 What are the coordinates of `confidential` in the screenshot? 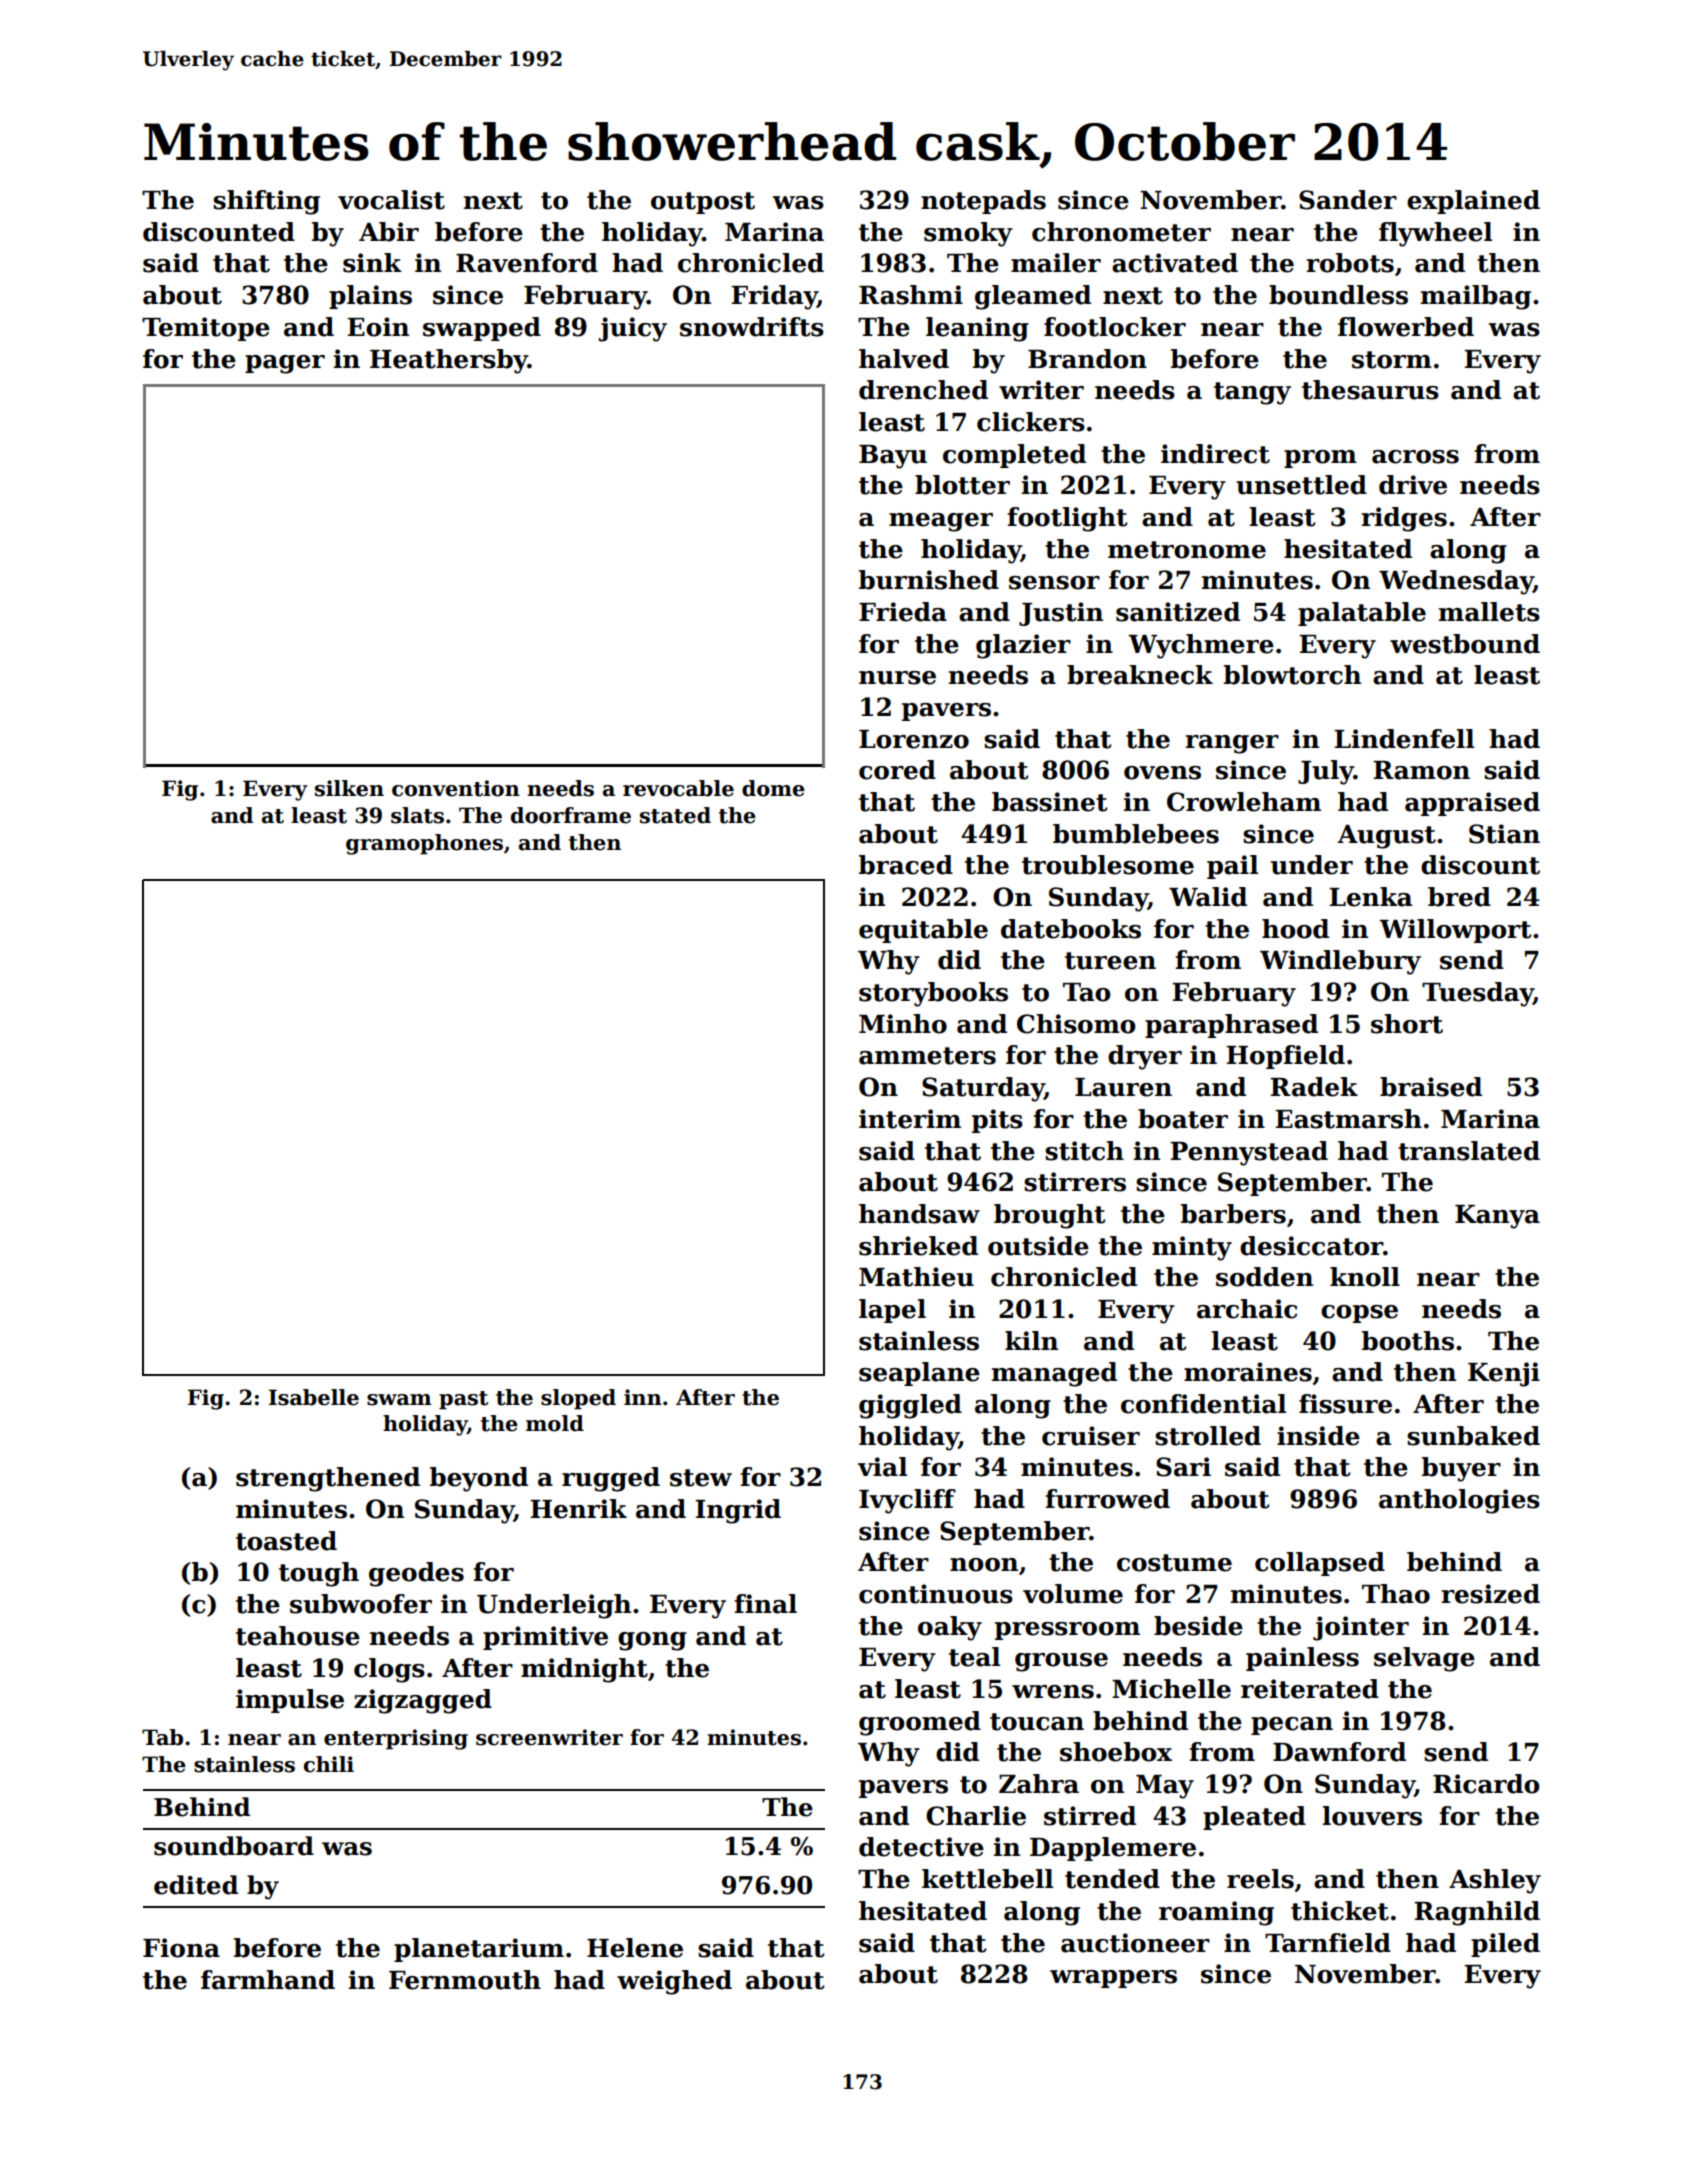 It's located at (1203, 1404).
